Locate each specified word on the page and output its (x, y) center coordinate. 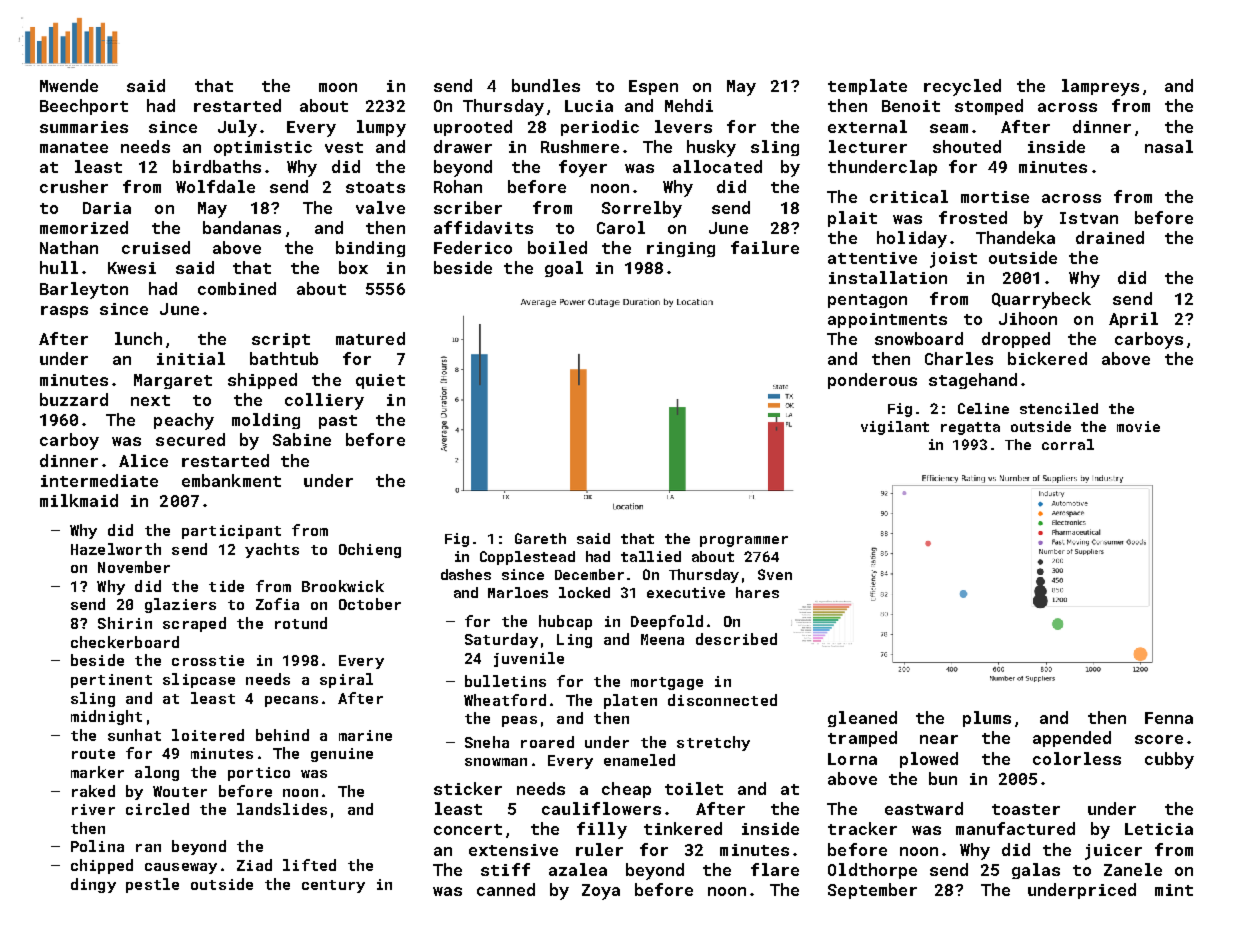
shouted (967, 146)
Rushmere (580, 146)
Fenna (1169, 718)
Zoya (601, 892)
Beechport (84, 107)
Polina (97, 846)
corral (1068, 444)
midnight (106, 717)
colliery (324, 401)
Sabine (302, 439)
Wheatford (505, 700)
